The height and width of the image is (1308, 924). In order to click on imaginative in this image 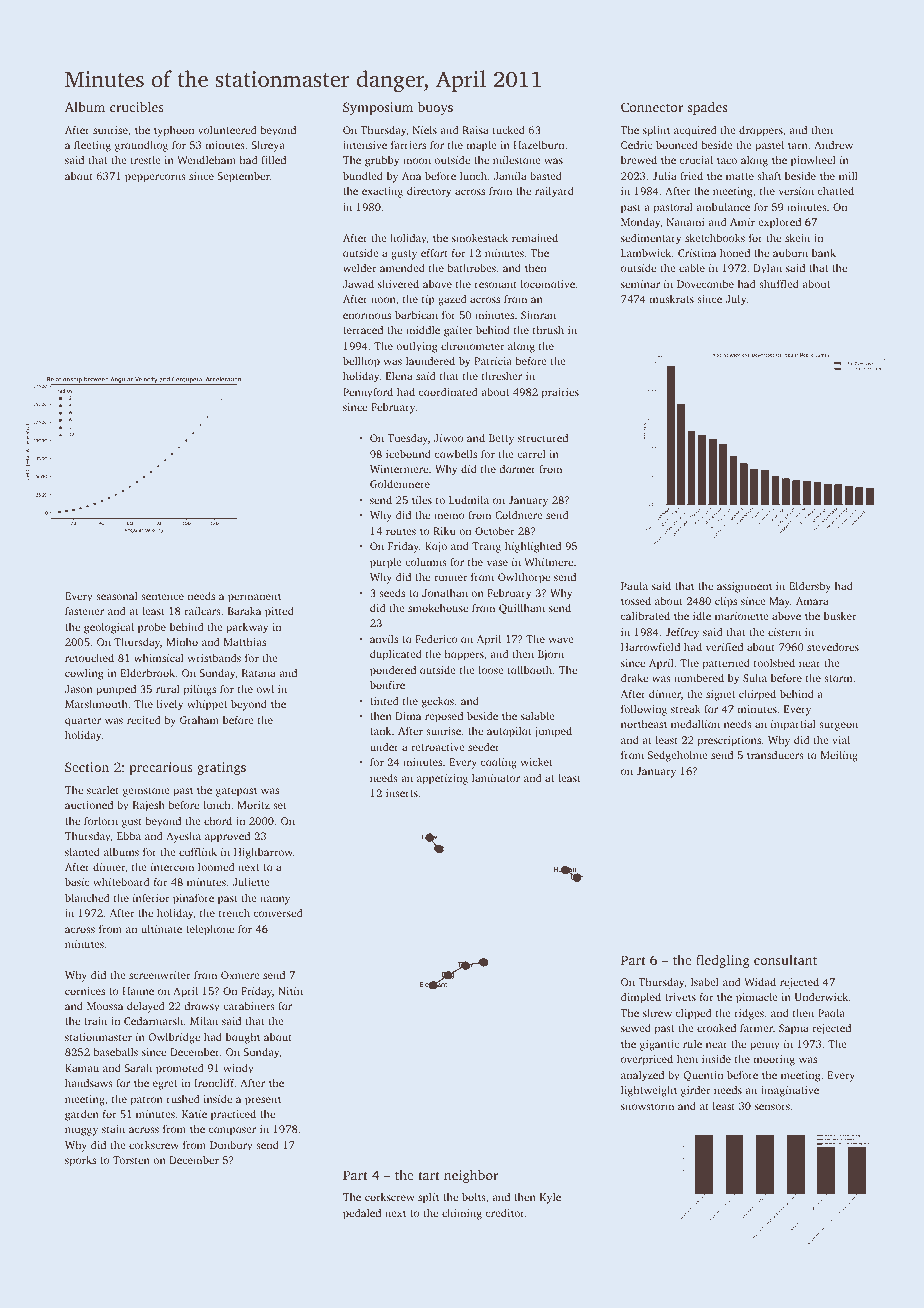, I will do `click(790, 1091)`.
